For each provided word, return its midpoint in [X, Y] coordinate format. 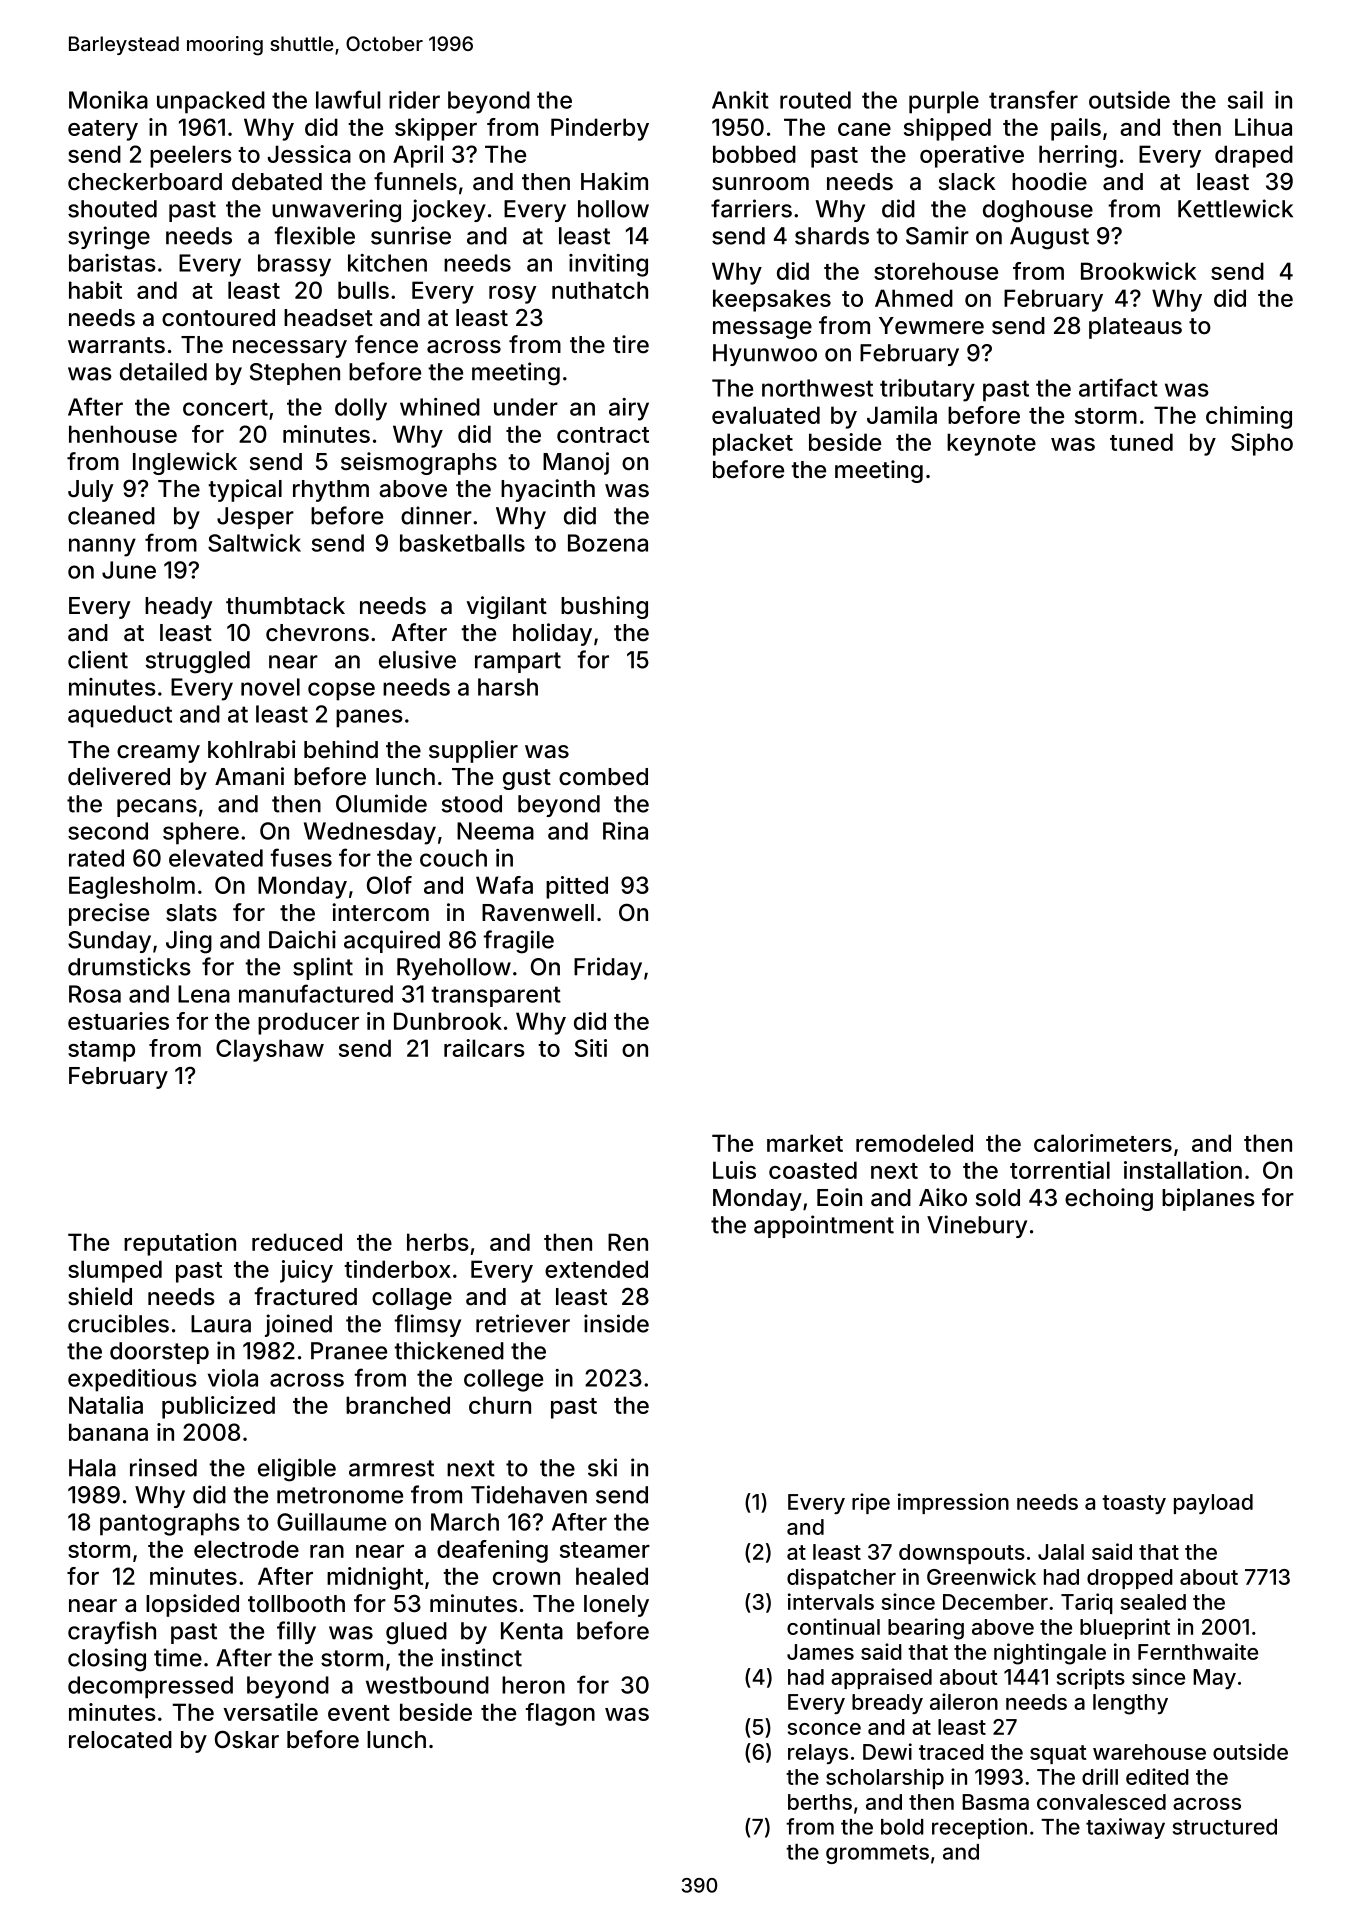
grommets [877, 1854]
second [108, 831]
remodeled [914, 1143]
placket [753, 444]
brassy [294, 265]
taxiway [1125, 1828]
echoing [1109, 1199]
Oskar [247, 1739]
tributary [927, 390]
